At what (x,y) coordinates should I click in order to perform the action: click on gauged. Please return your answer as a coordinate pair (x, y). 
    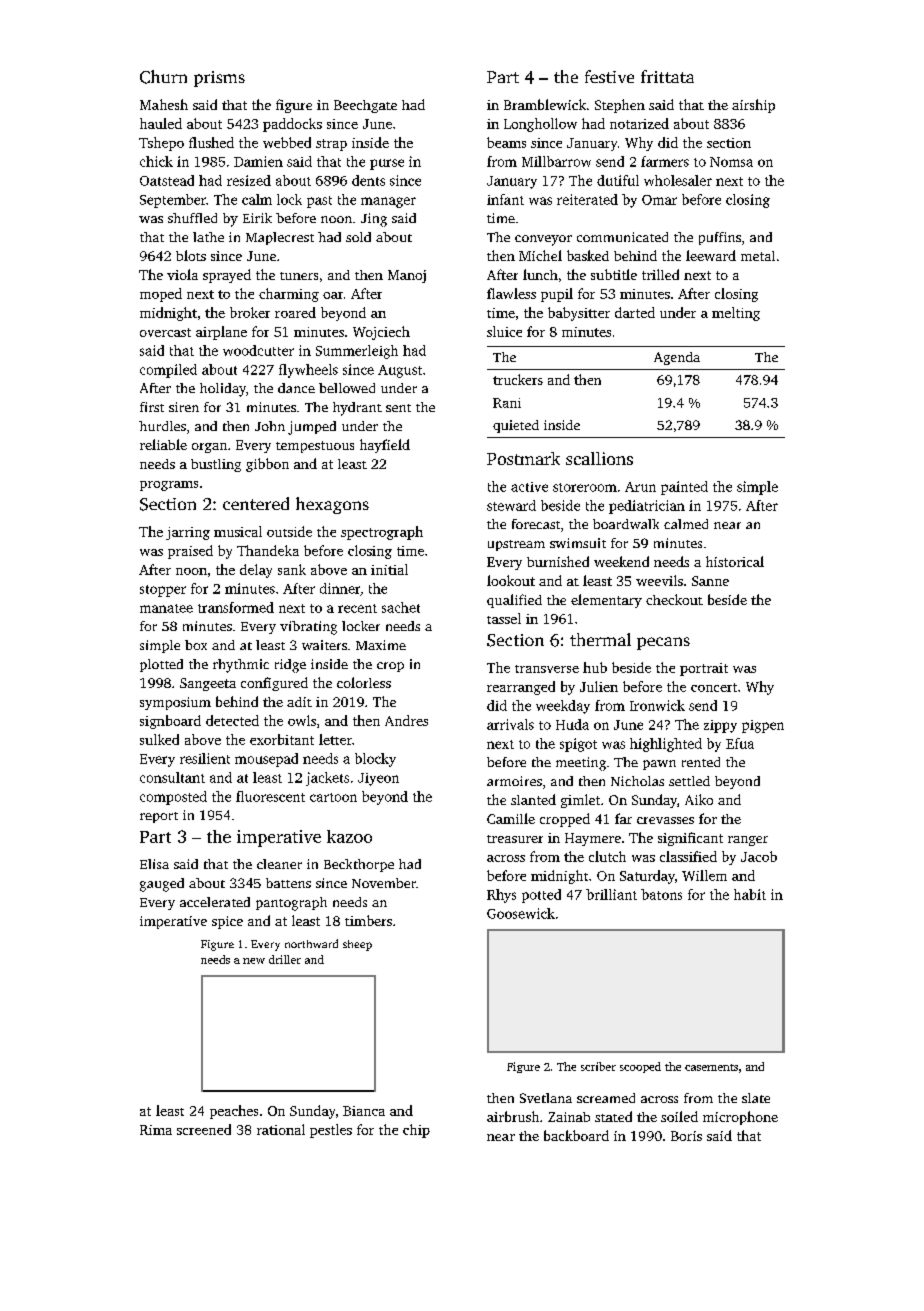
    Looking at the image, I should click on (162, 885).
